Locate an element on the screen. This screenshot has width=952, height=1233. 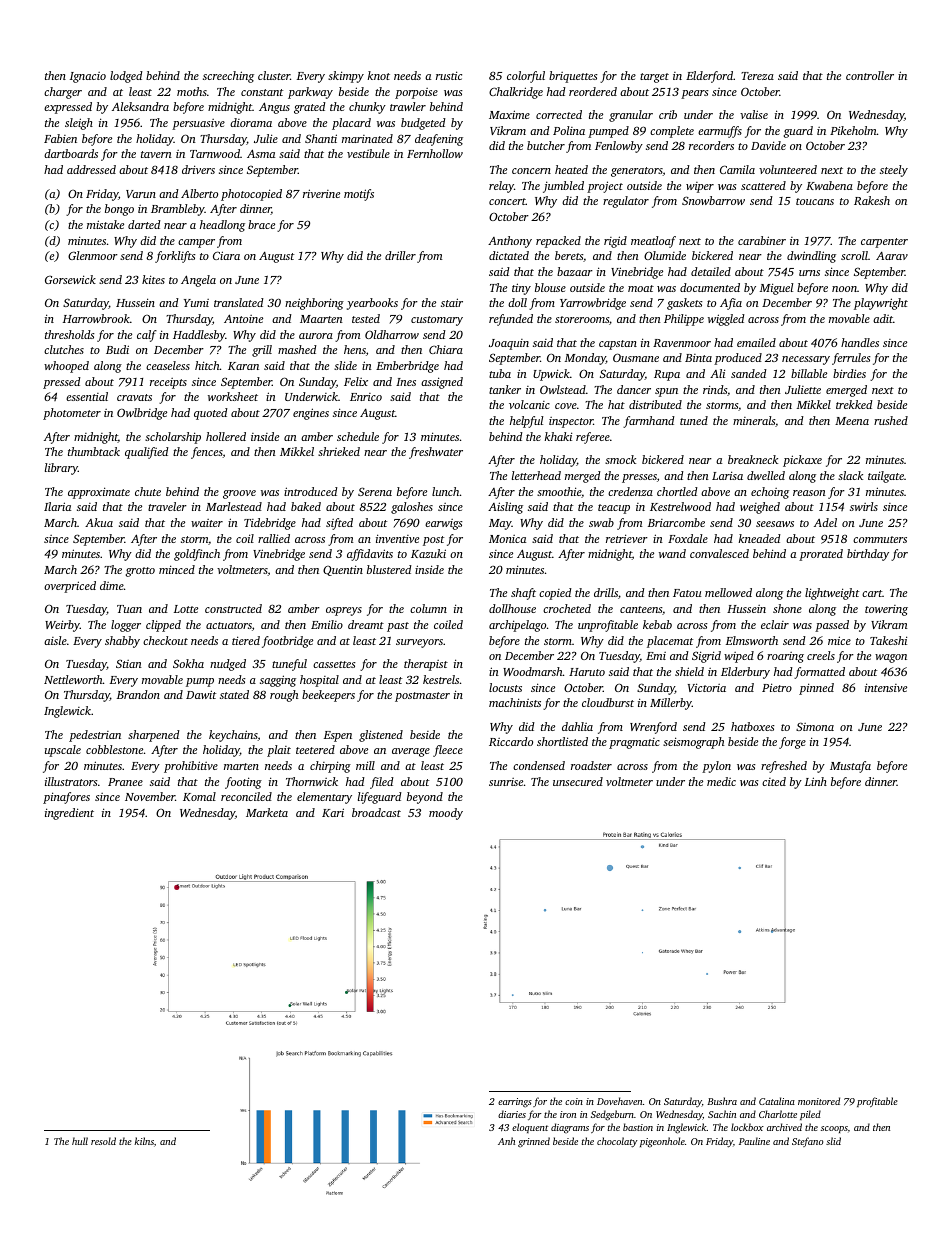
moody is located at coordinates (446, 814).
